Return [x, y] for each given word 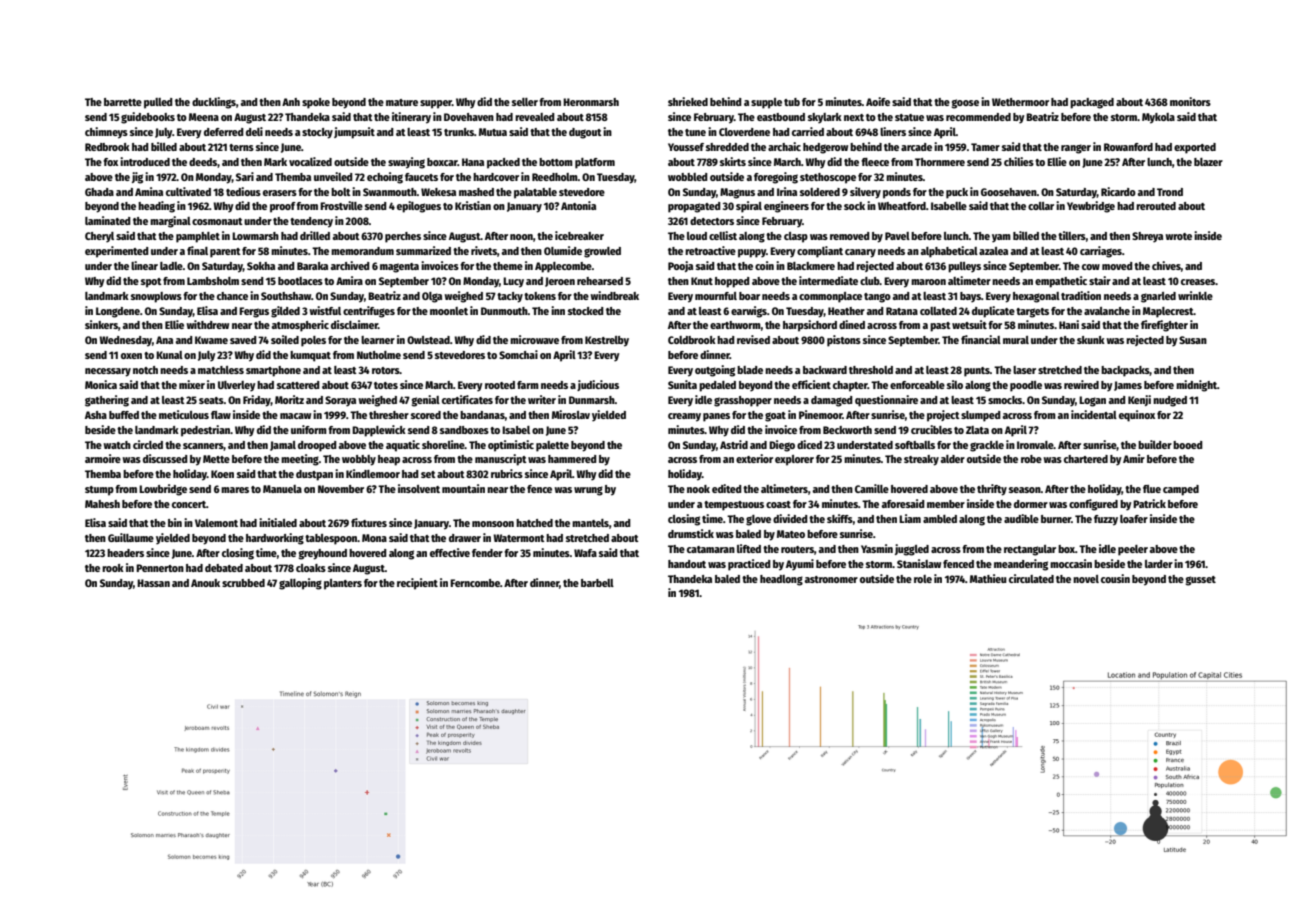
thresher [389, 415]
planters [343, 584]
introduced [145, 161]
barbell [597, 583]
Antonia [578, 205]
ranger [1076, 149]
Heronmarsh [591, 102]
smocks [1005, 400]
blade [750, 370]
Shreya [1147, 237]
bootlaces [300, 281]
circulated [1031, 578]
